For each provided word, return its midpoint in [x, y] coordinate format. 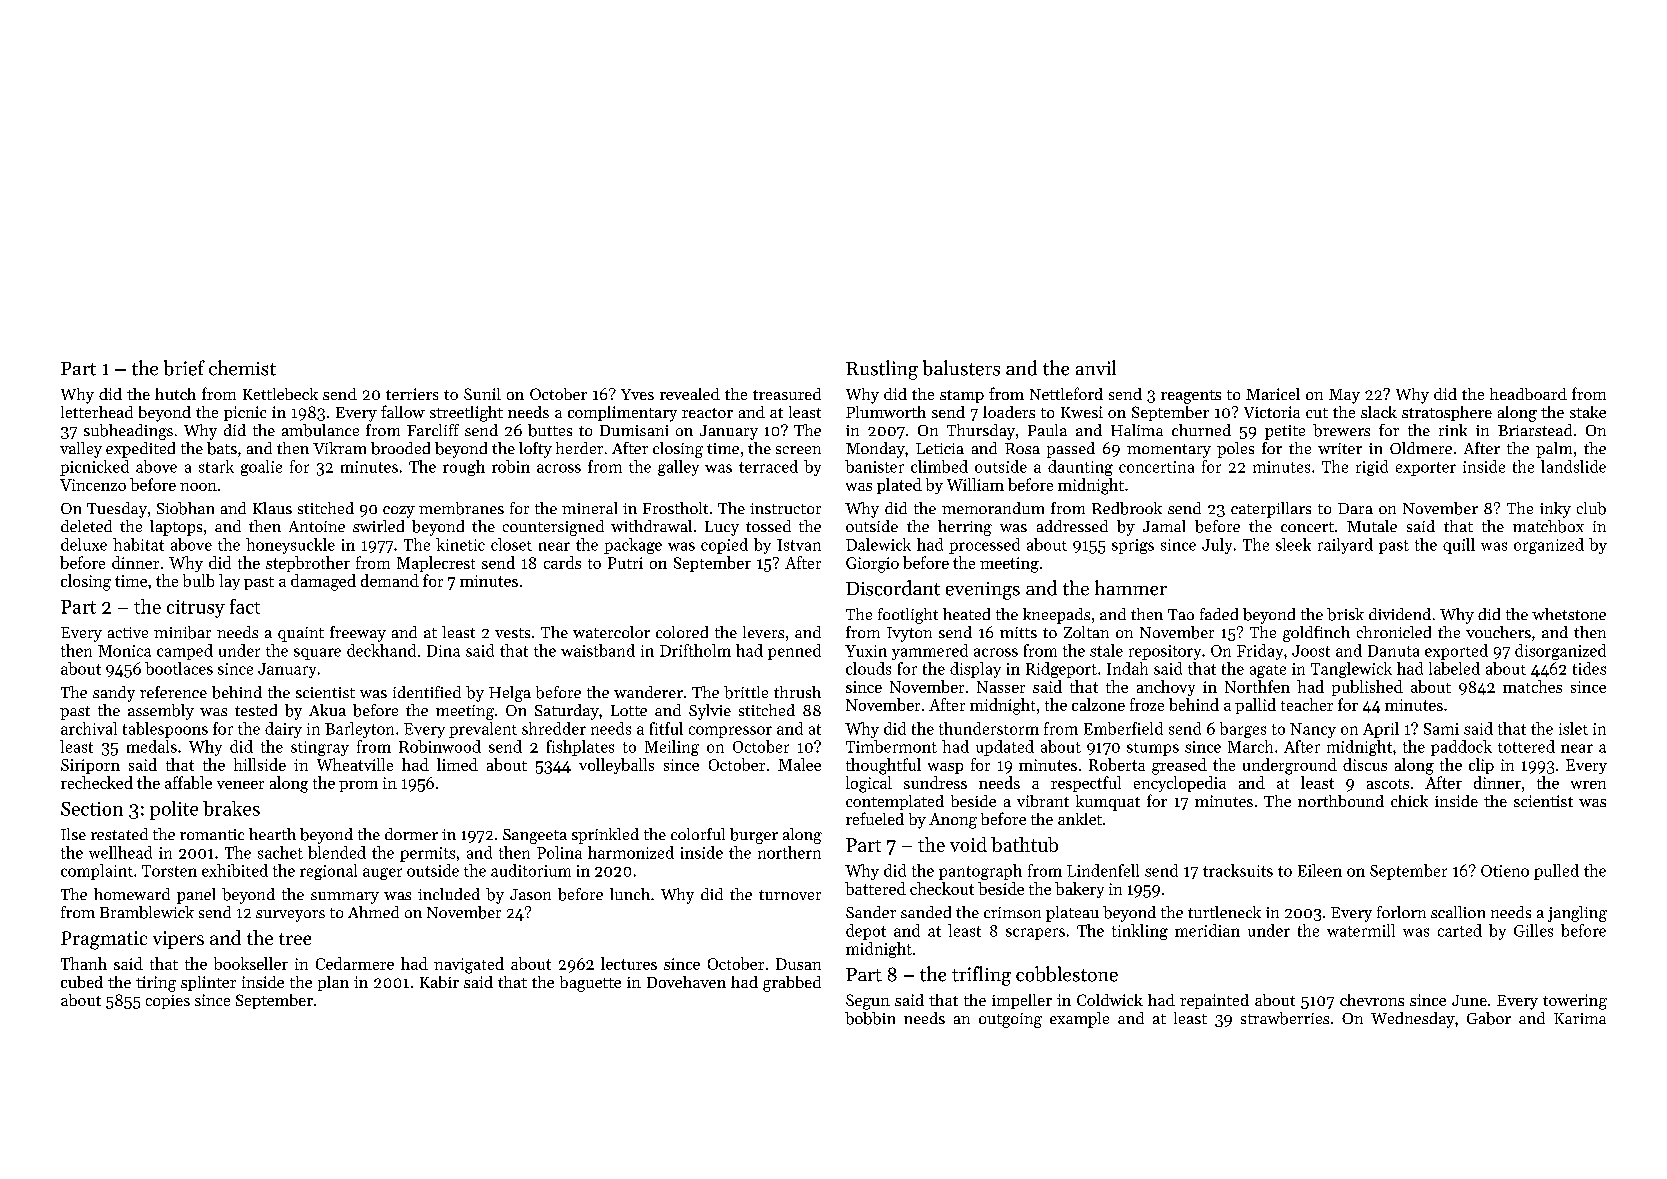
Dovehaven [686, 982]
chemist [242, 368]
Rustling [882, 370]
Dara [1355, 508]
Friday [1260, 652]
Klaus [272, 508]
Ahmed [373, 912]
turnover [790, 895]
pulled [1556, 872]
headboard [1528, 394]
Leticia [940, 448]
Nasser [1001, 687]
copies [168, 1002]
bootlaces [179, 668]
